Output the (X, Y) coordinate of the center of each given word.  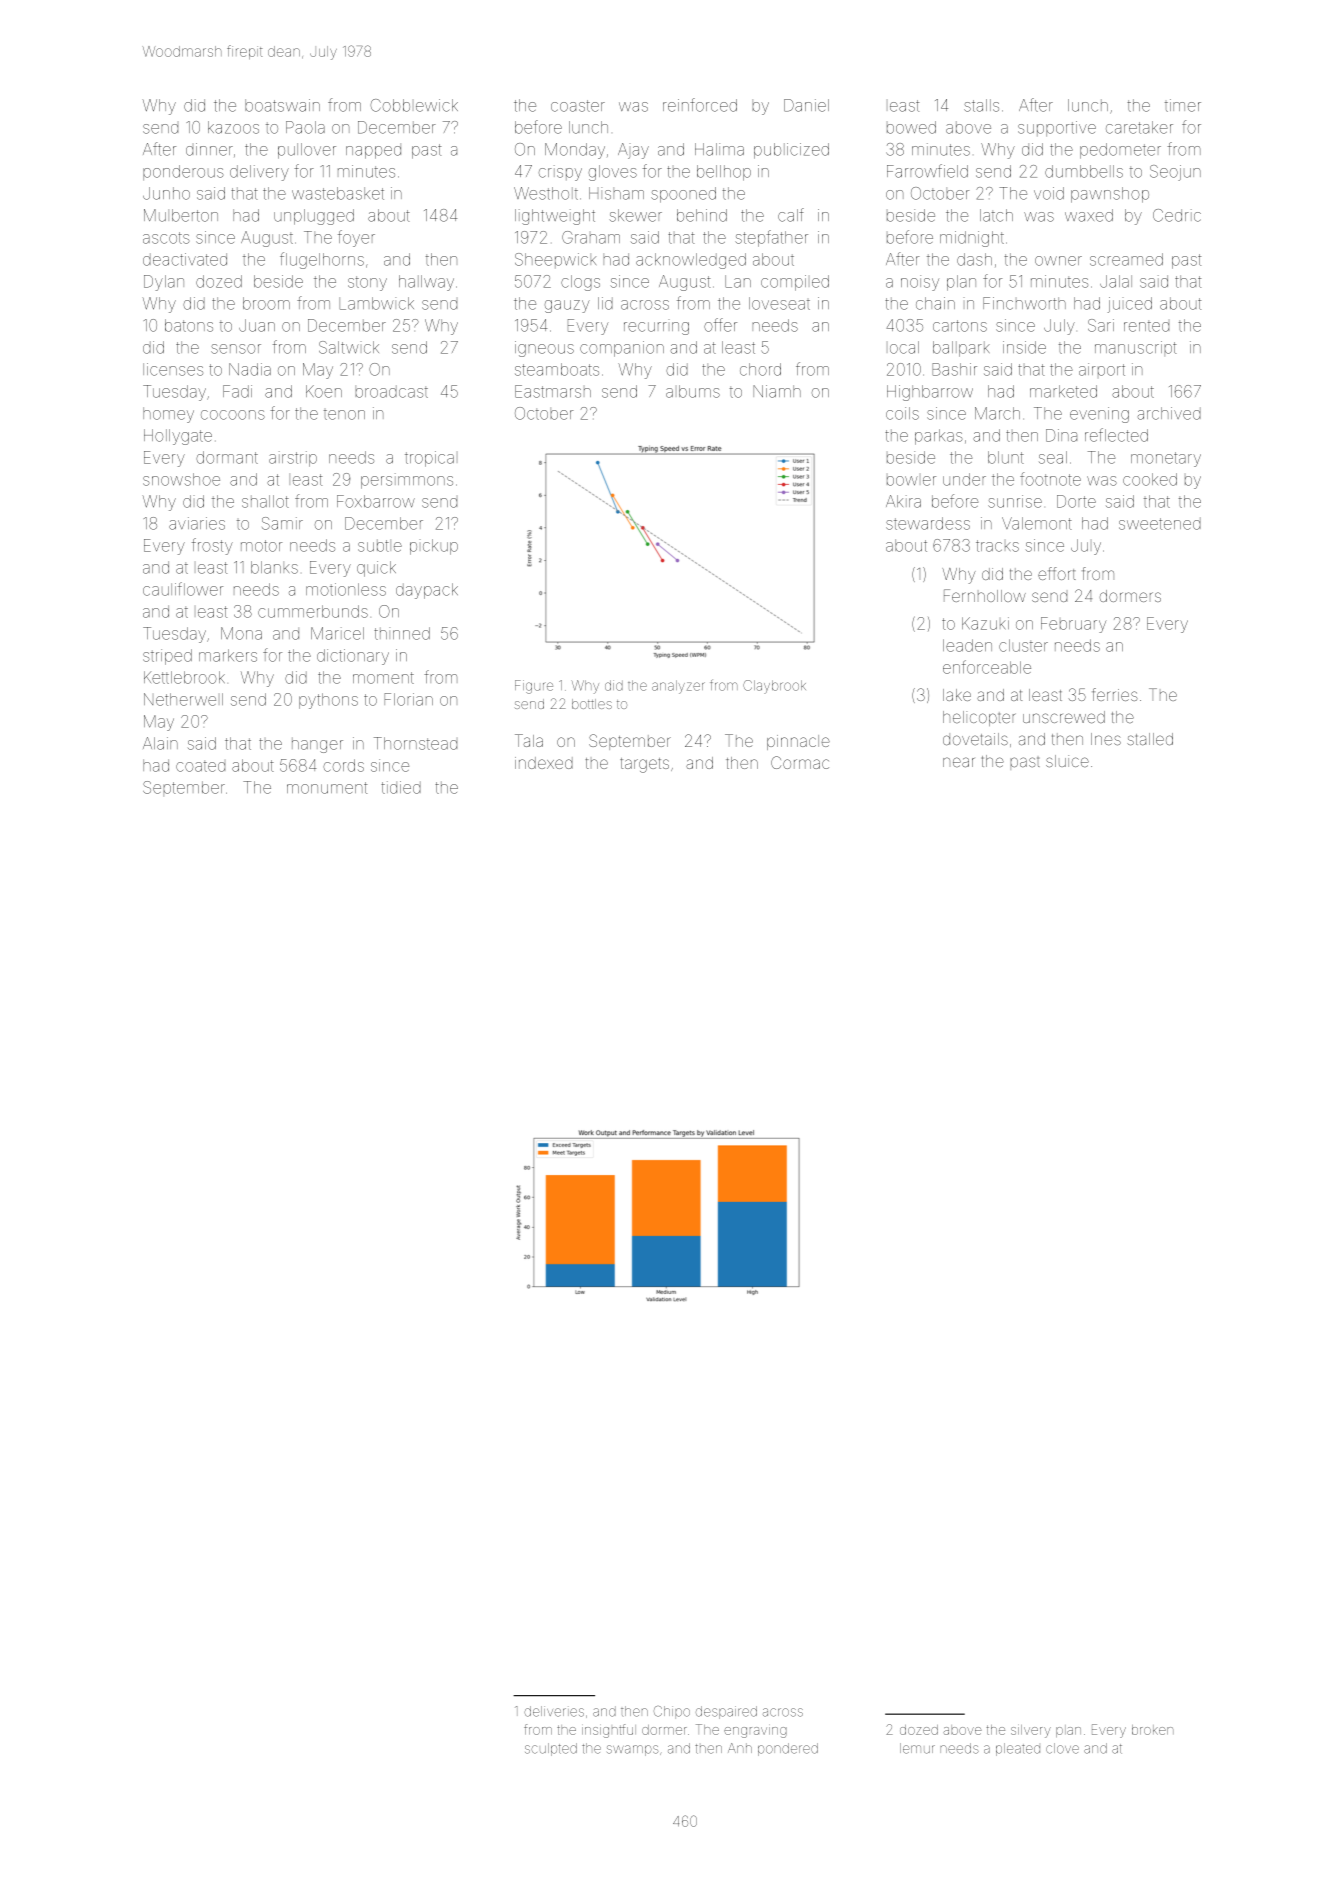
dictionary (353, 657)
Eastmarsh (553, 391)
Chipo (672, 1712)
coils (902, 413)
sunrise (1015, 501)
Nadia (250, 369)
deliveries (554, 1711)
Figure (534, 687)
